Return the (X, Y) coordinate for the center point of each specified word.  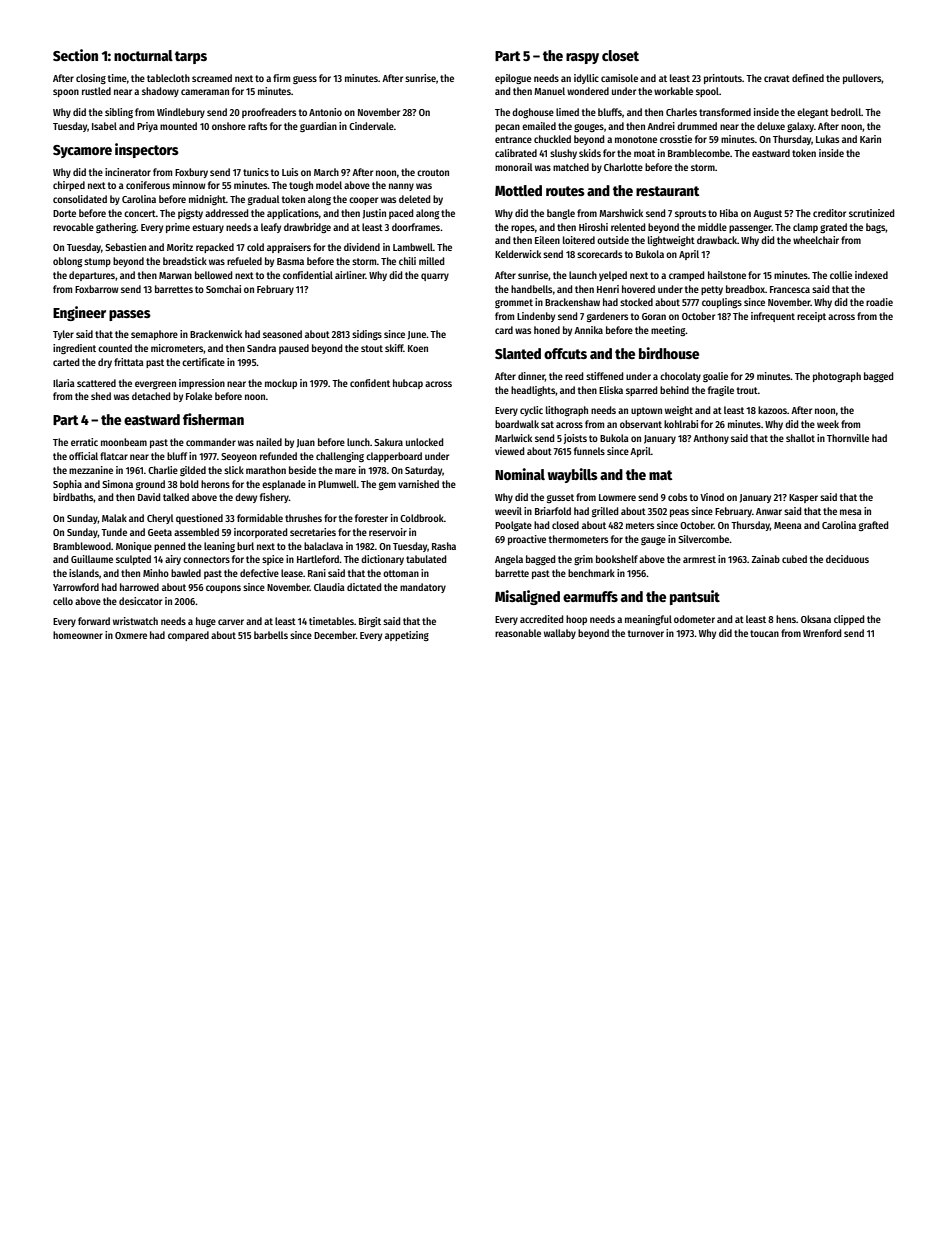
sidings (367, 335)
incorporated (260, 533)
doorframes (416, 227)
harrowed (139, 587)
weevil (508, 511)
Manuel (549, 91)
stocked (636, 302)
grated (833, 228)
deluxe (771, 126)
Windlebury (181, 113)
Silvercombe (704, 539)
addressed (226, 213)
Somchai (223, 289)
